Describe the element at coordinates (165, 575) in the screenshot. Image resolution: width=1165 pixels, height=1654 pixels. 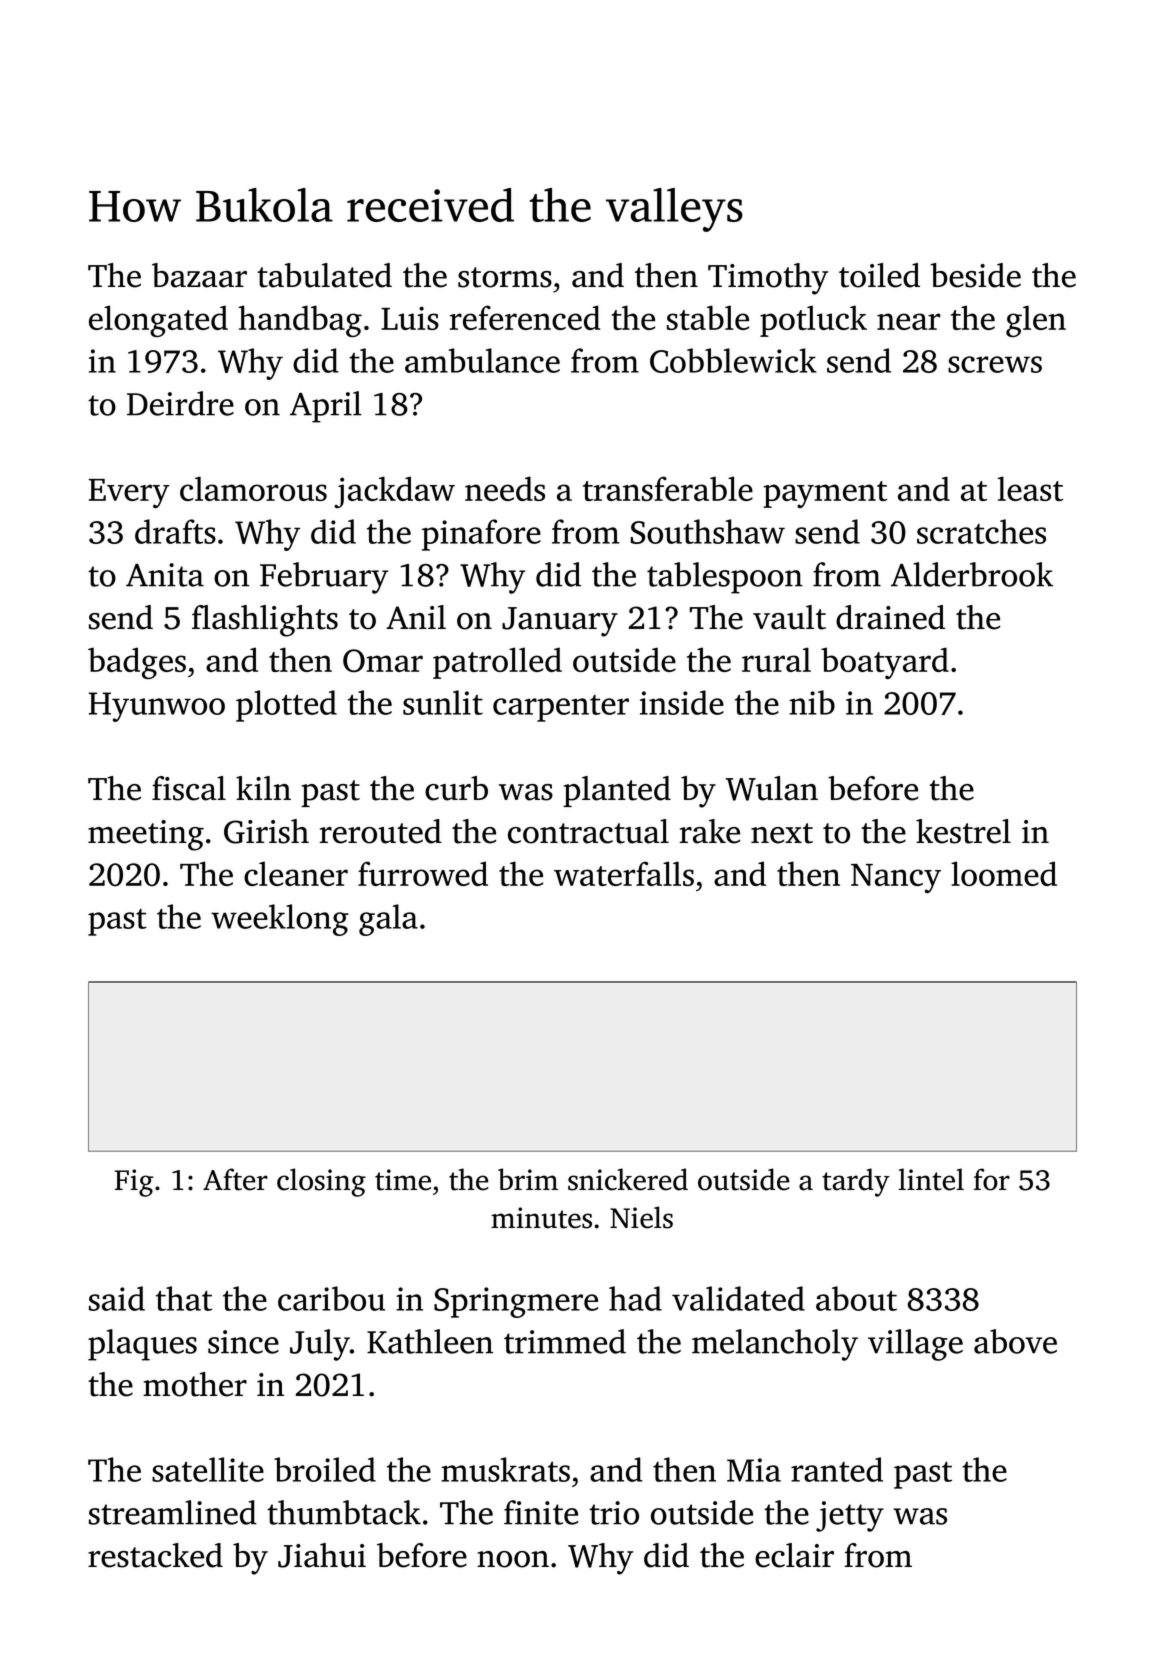
I see `Anita` at that location.
